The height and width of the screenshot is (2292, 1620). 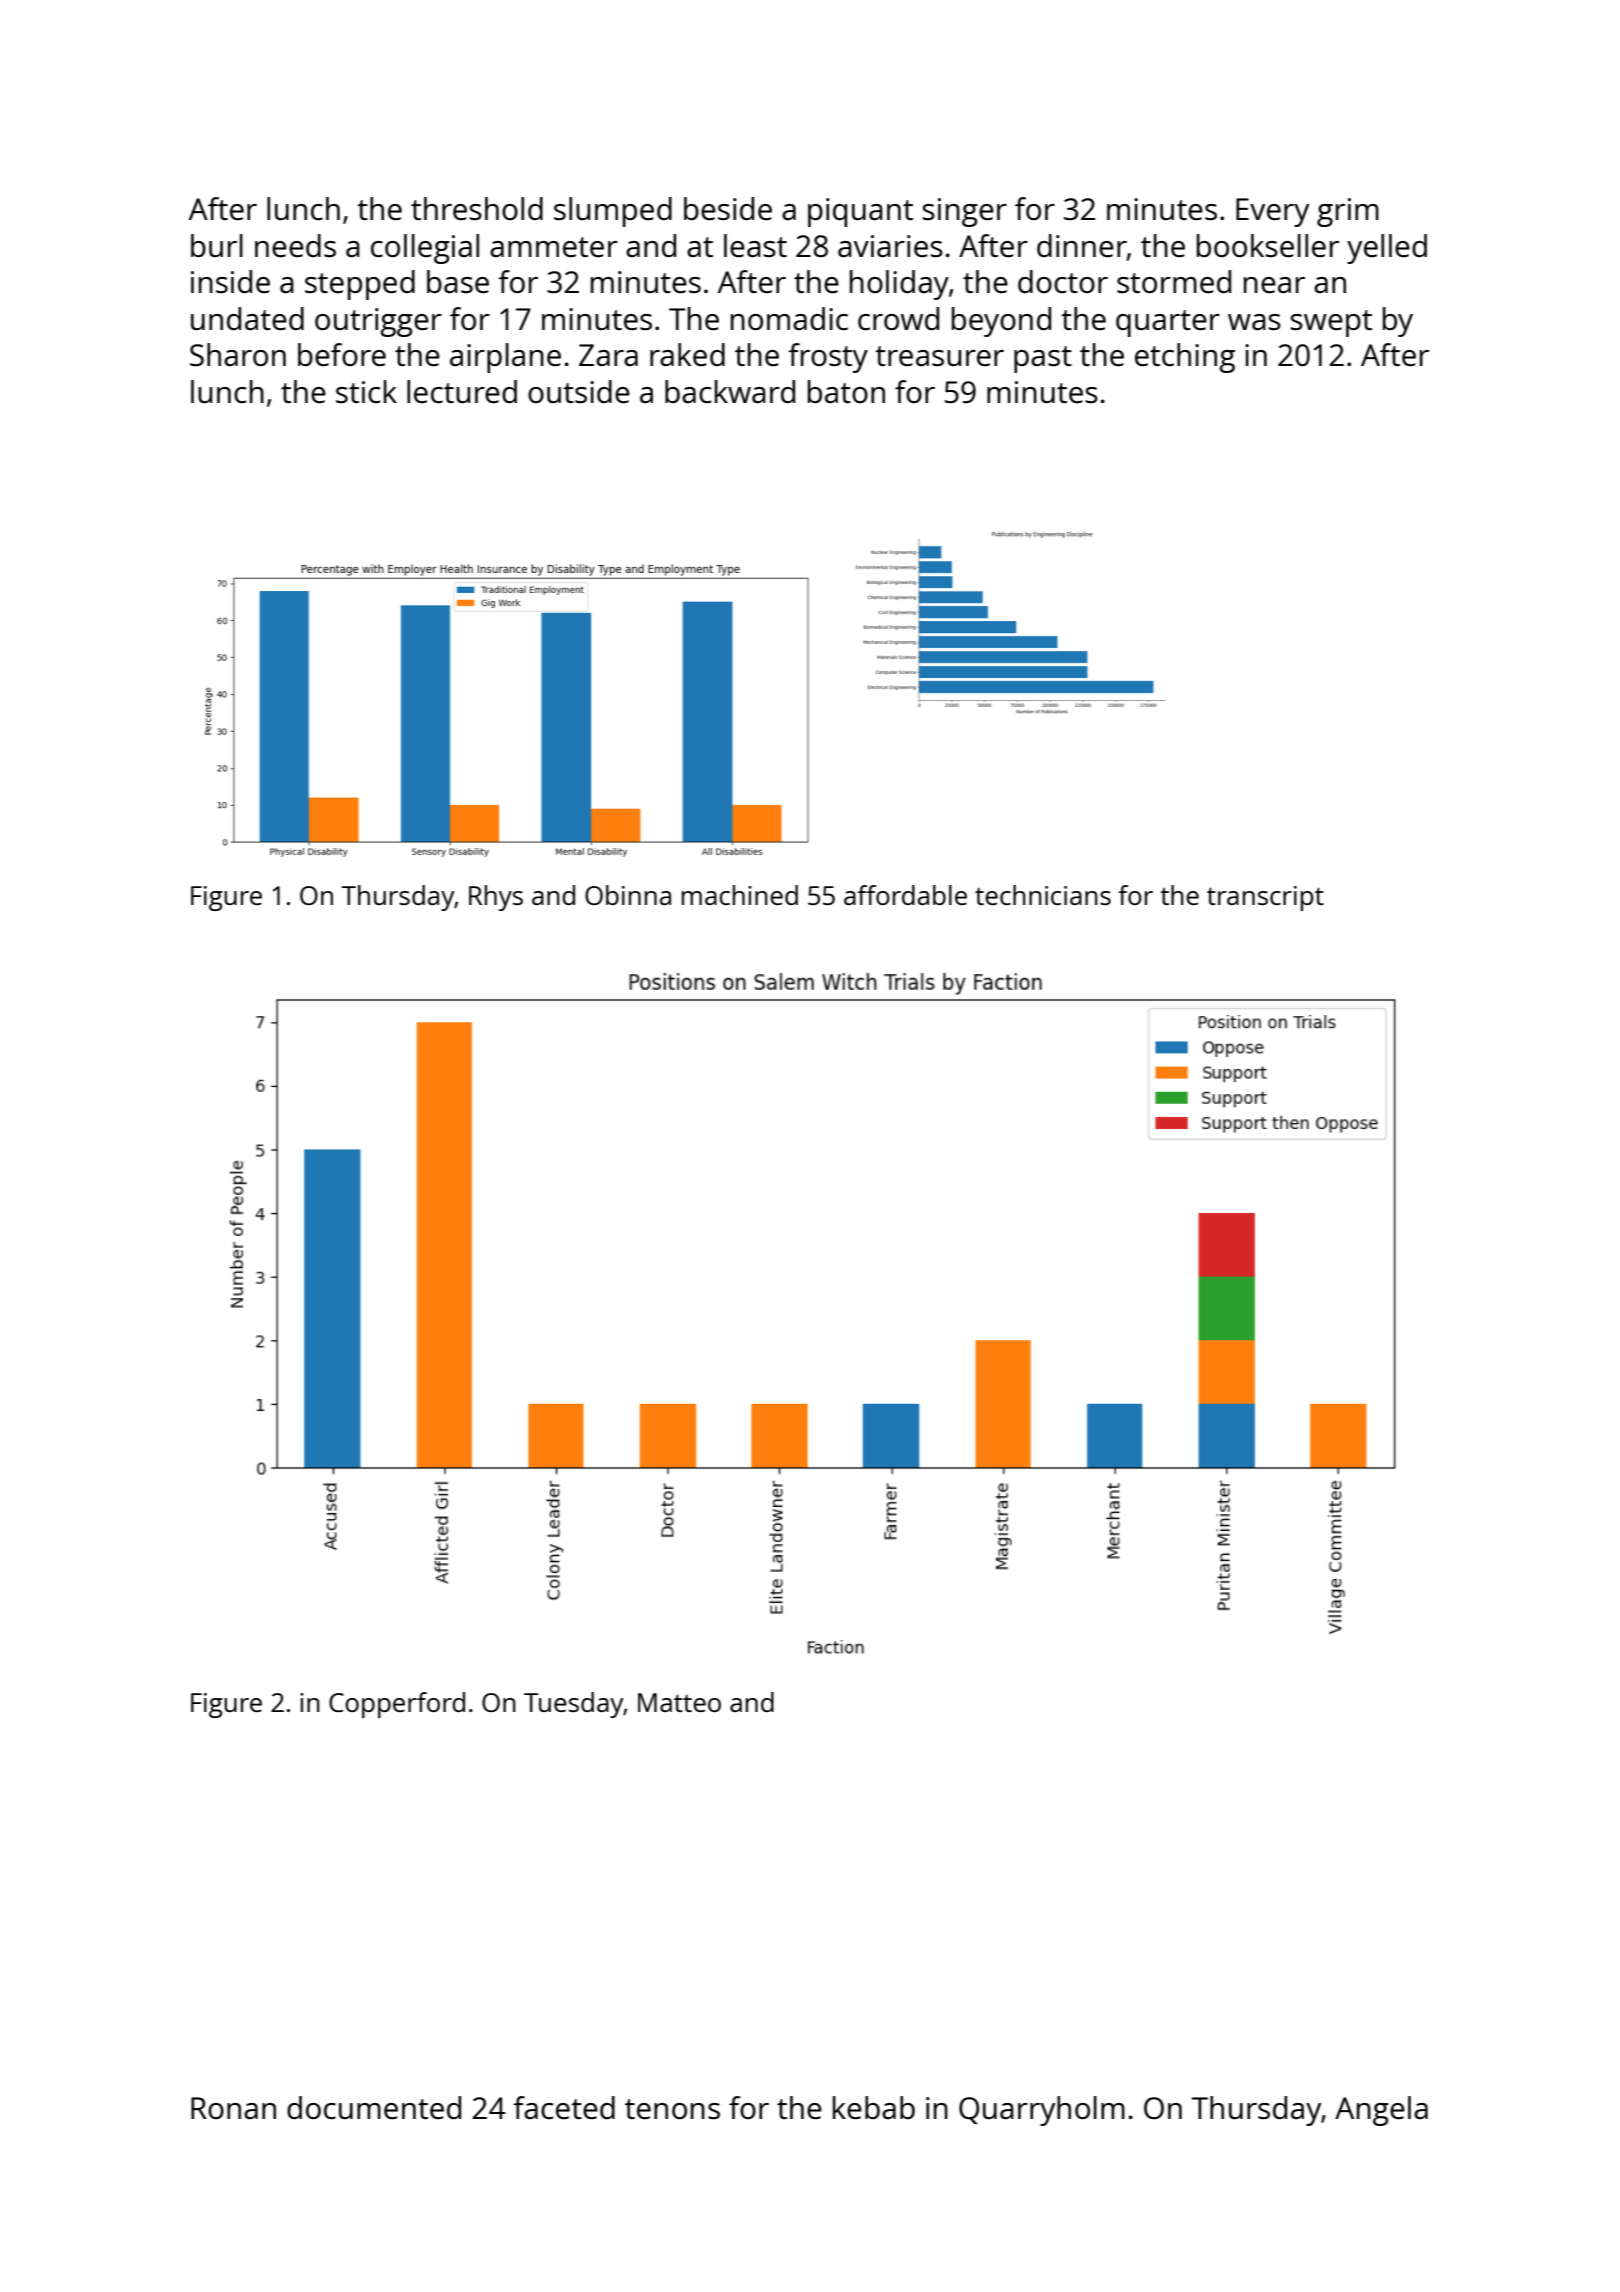 I want to click on Rhys, so click(x=496, y=898).
